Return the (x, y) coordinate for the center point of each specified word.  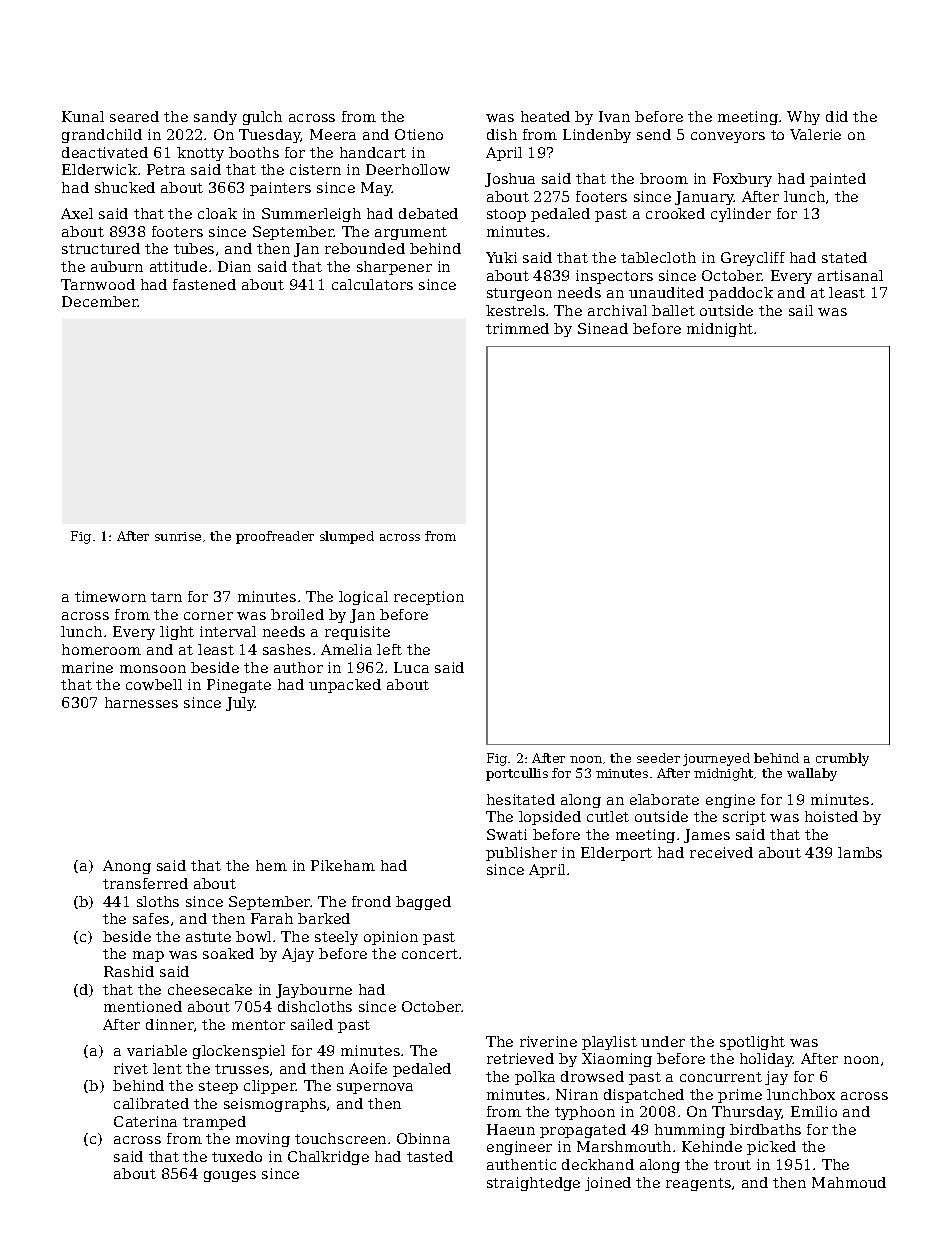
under (663, 1041)
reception (429, 598)
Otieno (419, 134)
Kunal (83, 116)
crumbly (842, 759)
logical (363, 598)
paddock (741, 294)
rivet (131, 1068)
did (837, 116)
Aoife (368, 1068)
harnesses (141, 702)
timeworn (110, 596)
